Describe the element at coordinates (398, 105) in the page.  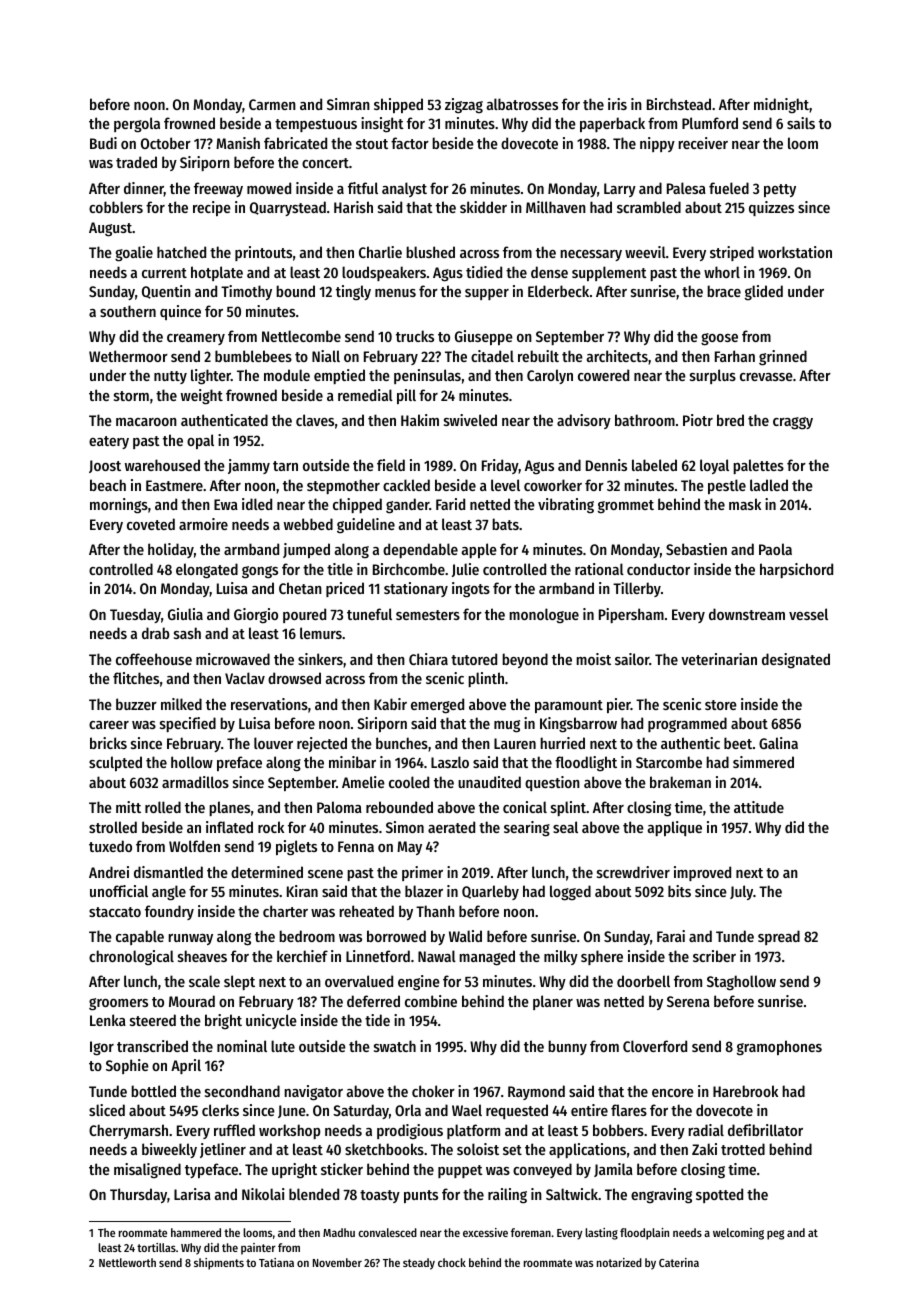
I see `shipped` at that location.
